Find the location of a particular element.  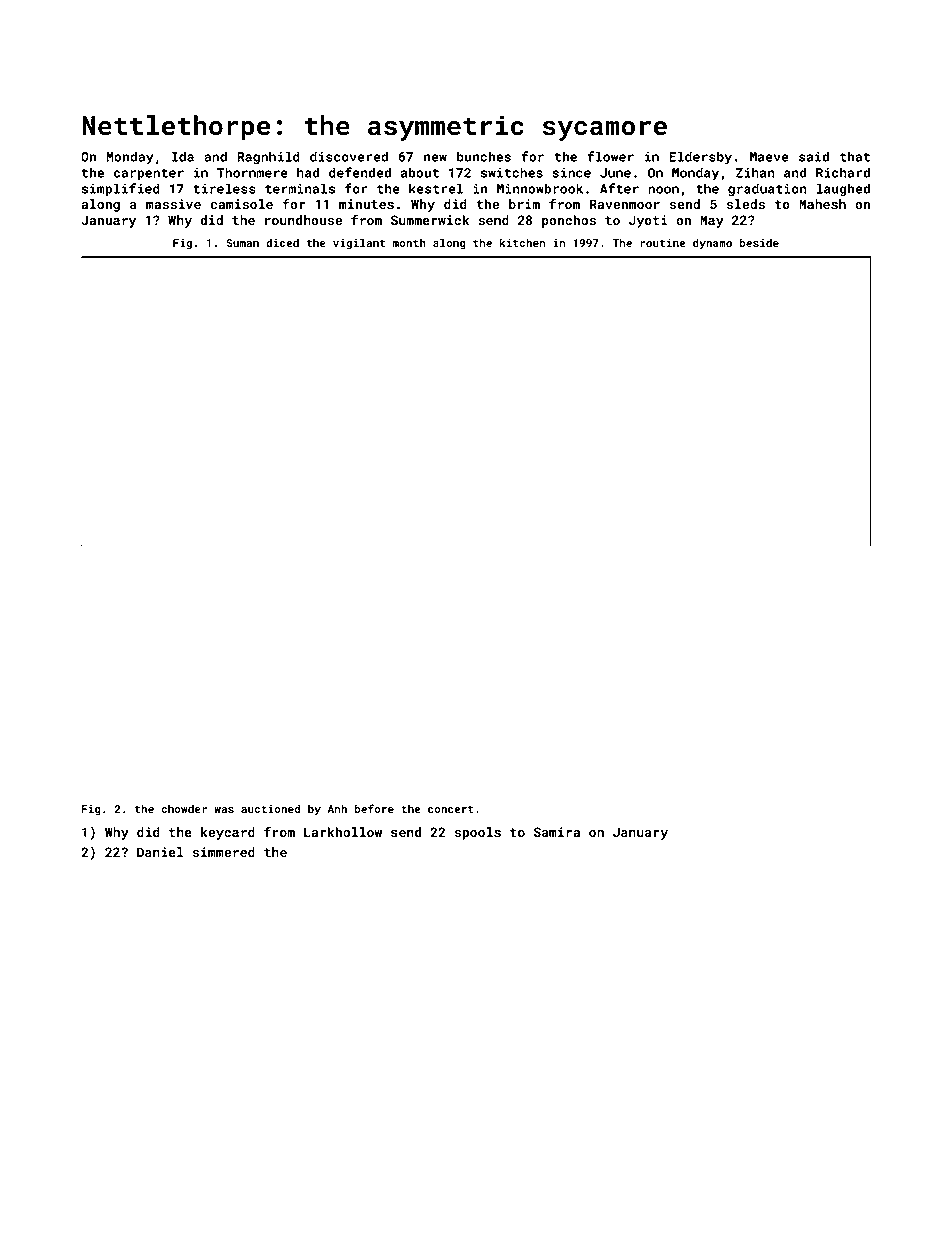

chowder is located at coordinates (184, 808).
